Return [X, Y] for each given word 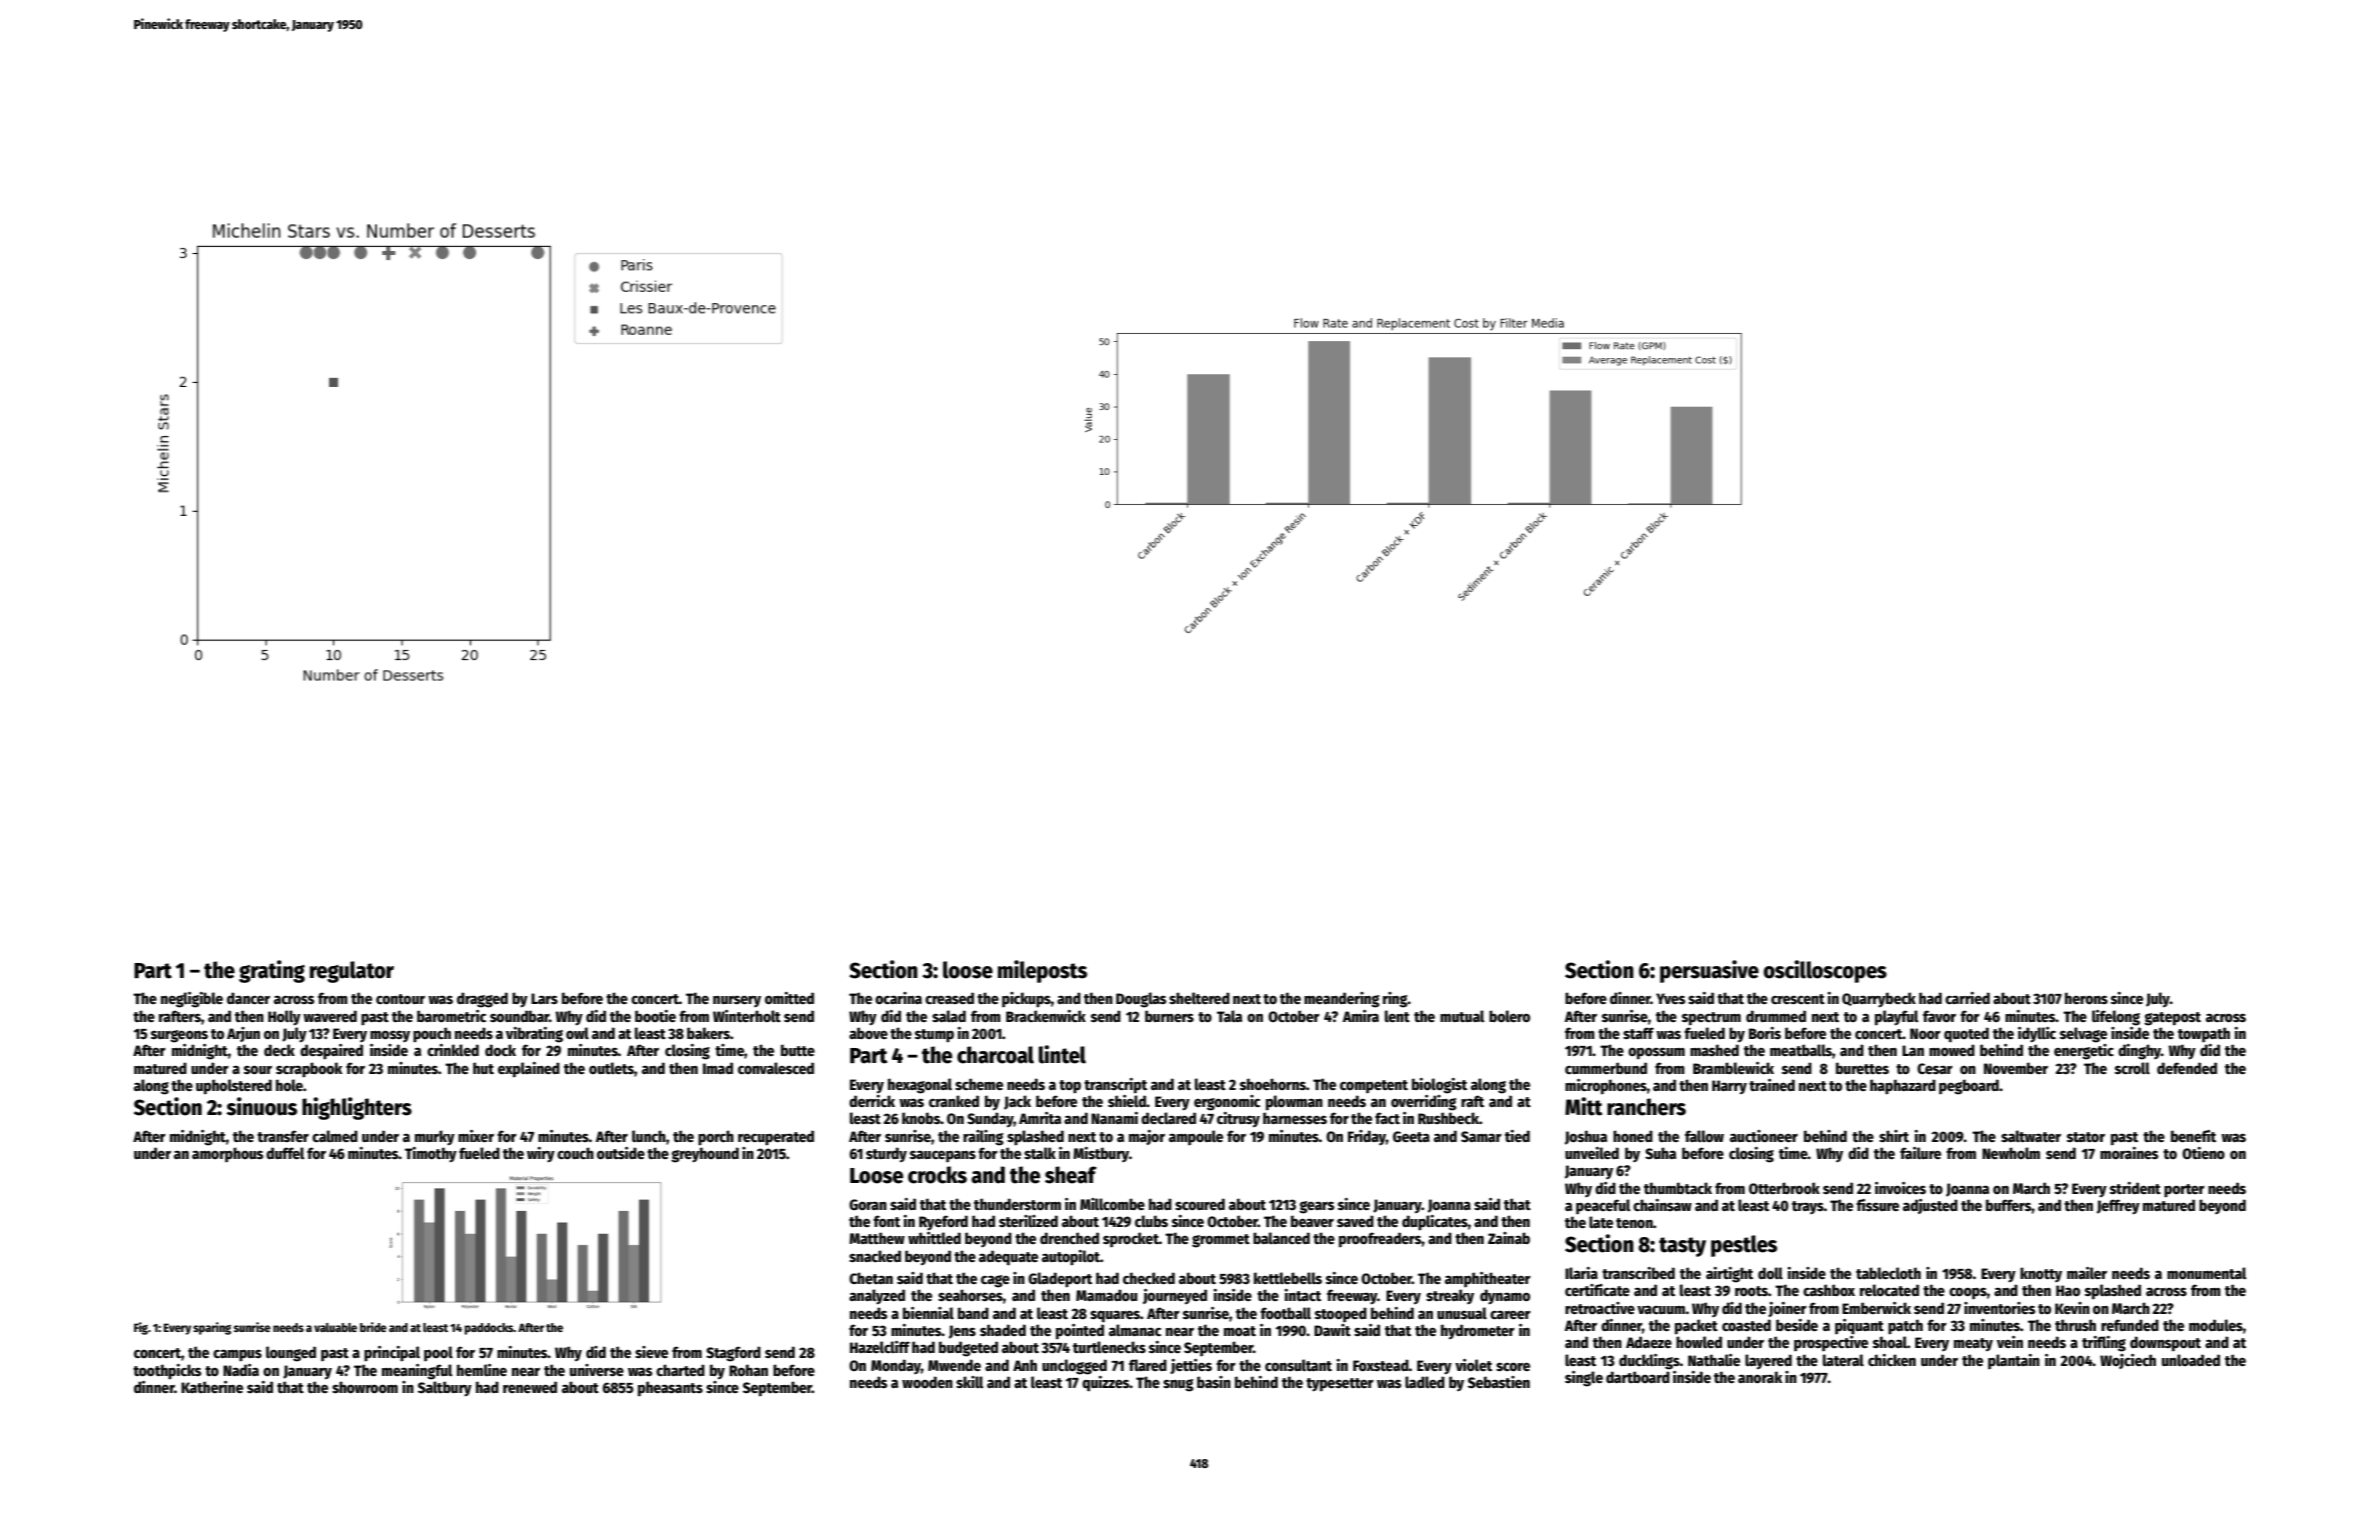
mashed [1714, 1050]
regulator [352, 972]
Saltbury [445, 1389]
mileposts [1042, 971]
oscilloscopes [1825, 971]
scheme [979, 1084]
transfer [283, 1136]
